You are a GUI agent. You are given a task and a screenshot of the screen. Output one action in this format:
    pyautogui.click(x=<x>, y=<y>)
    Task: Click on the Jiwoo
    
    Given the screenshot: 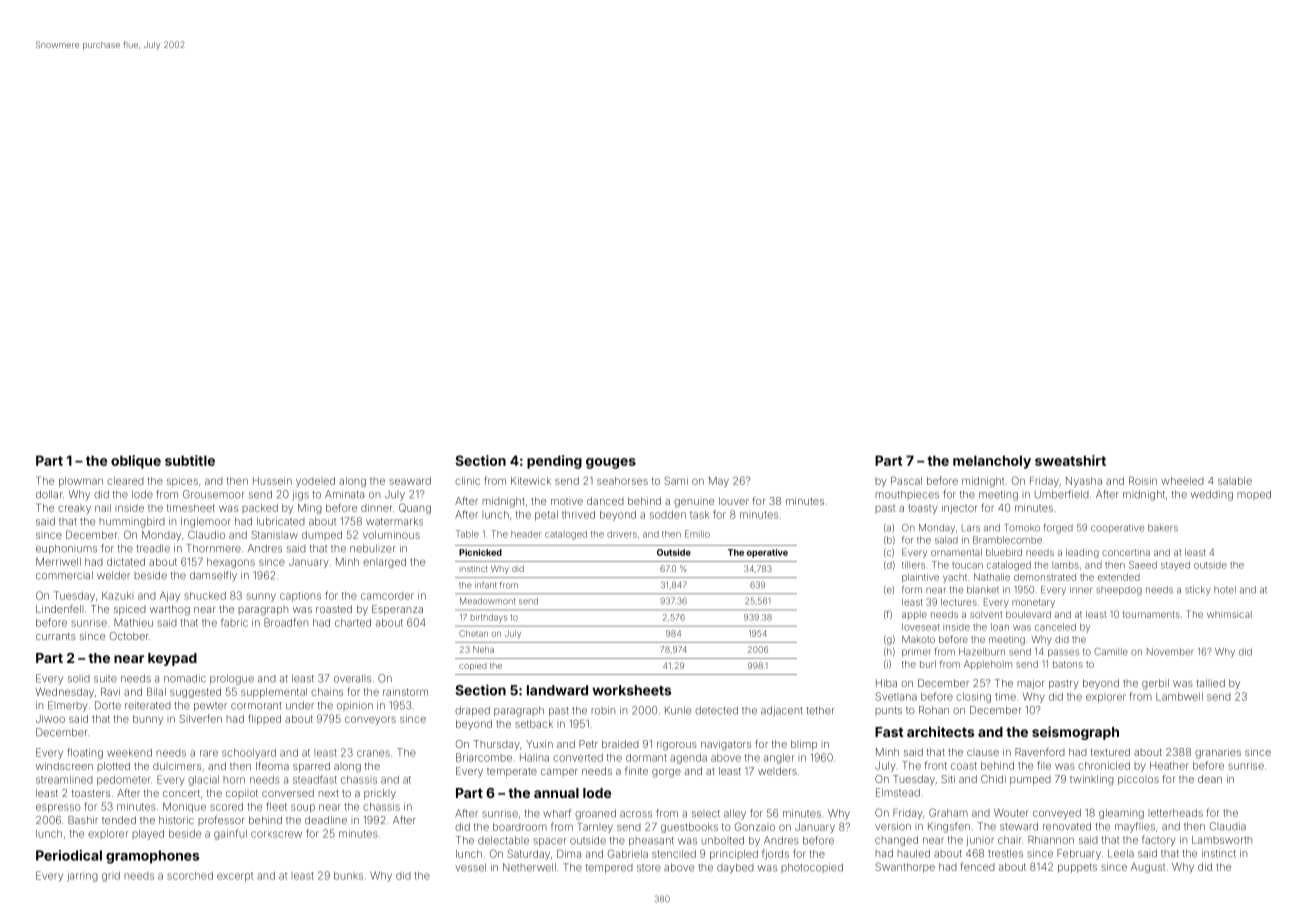 What is the action you would take?
    pyautogui.click(x=50, y=719)
